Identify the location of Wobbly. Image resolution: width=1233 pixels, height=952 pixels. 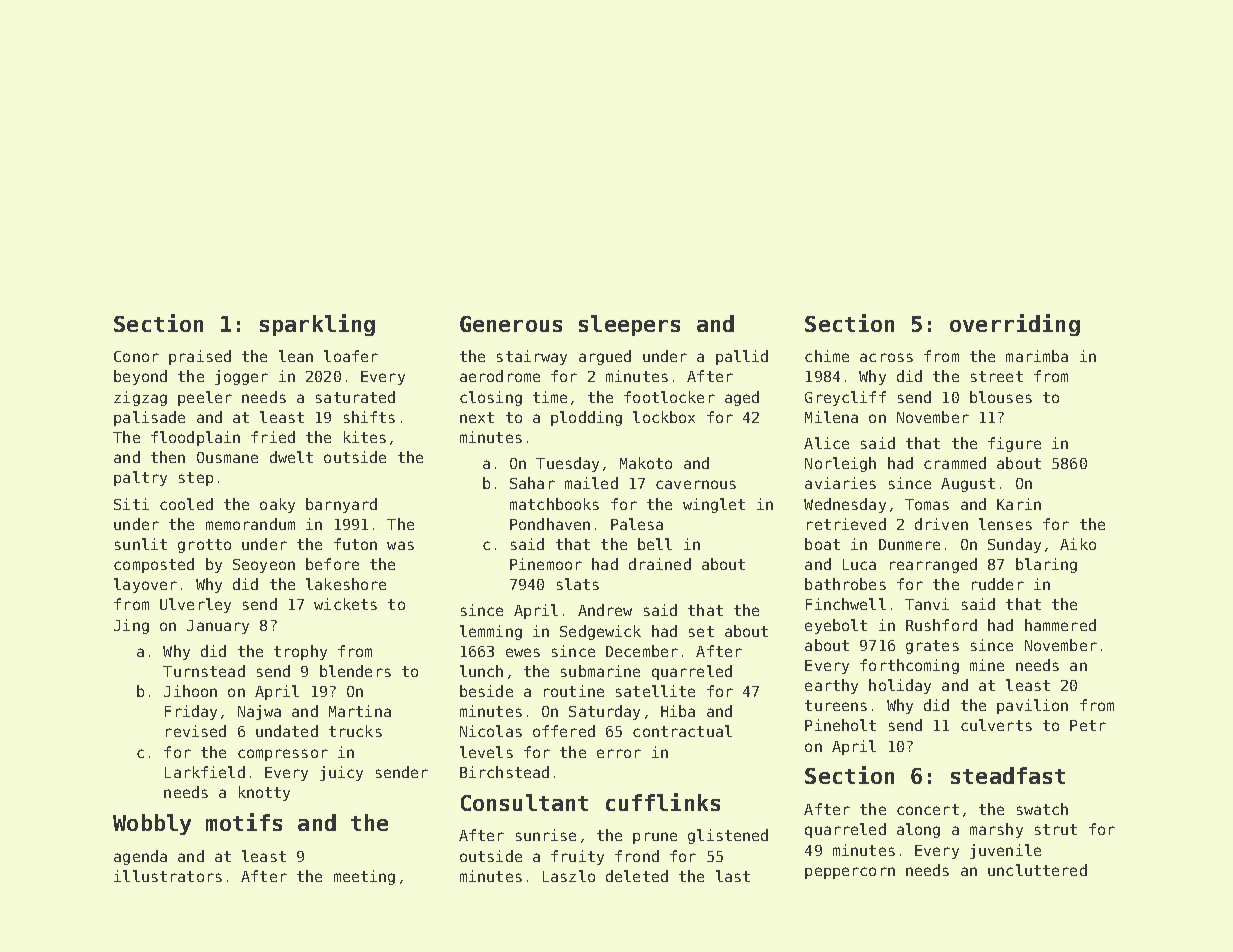
(152, 824).
